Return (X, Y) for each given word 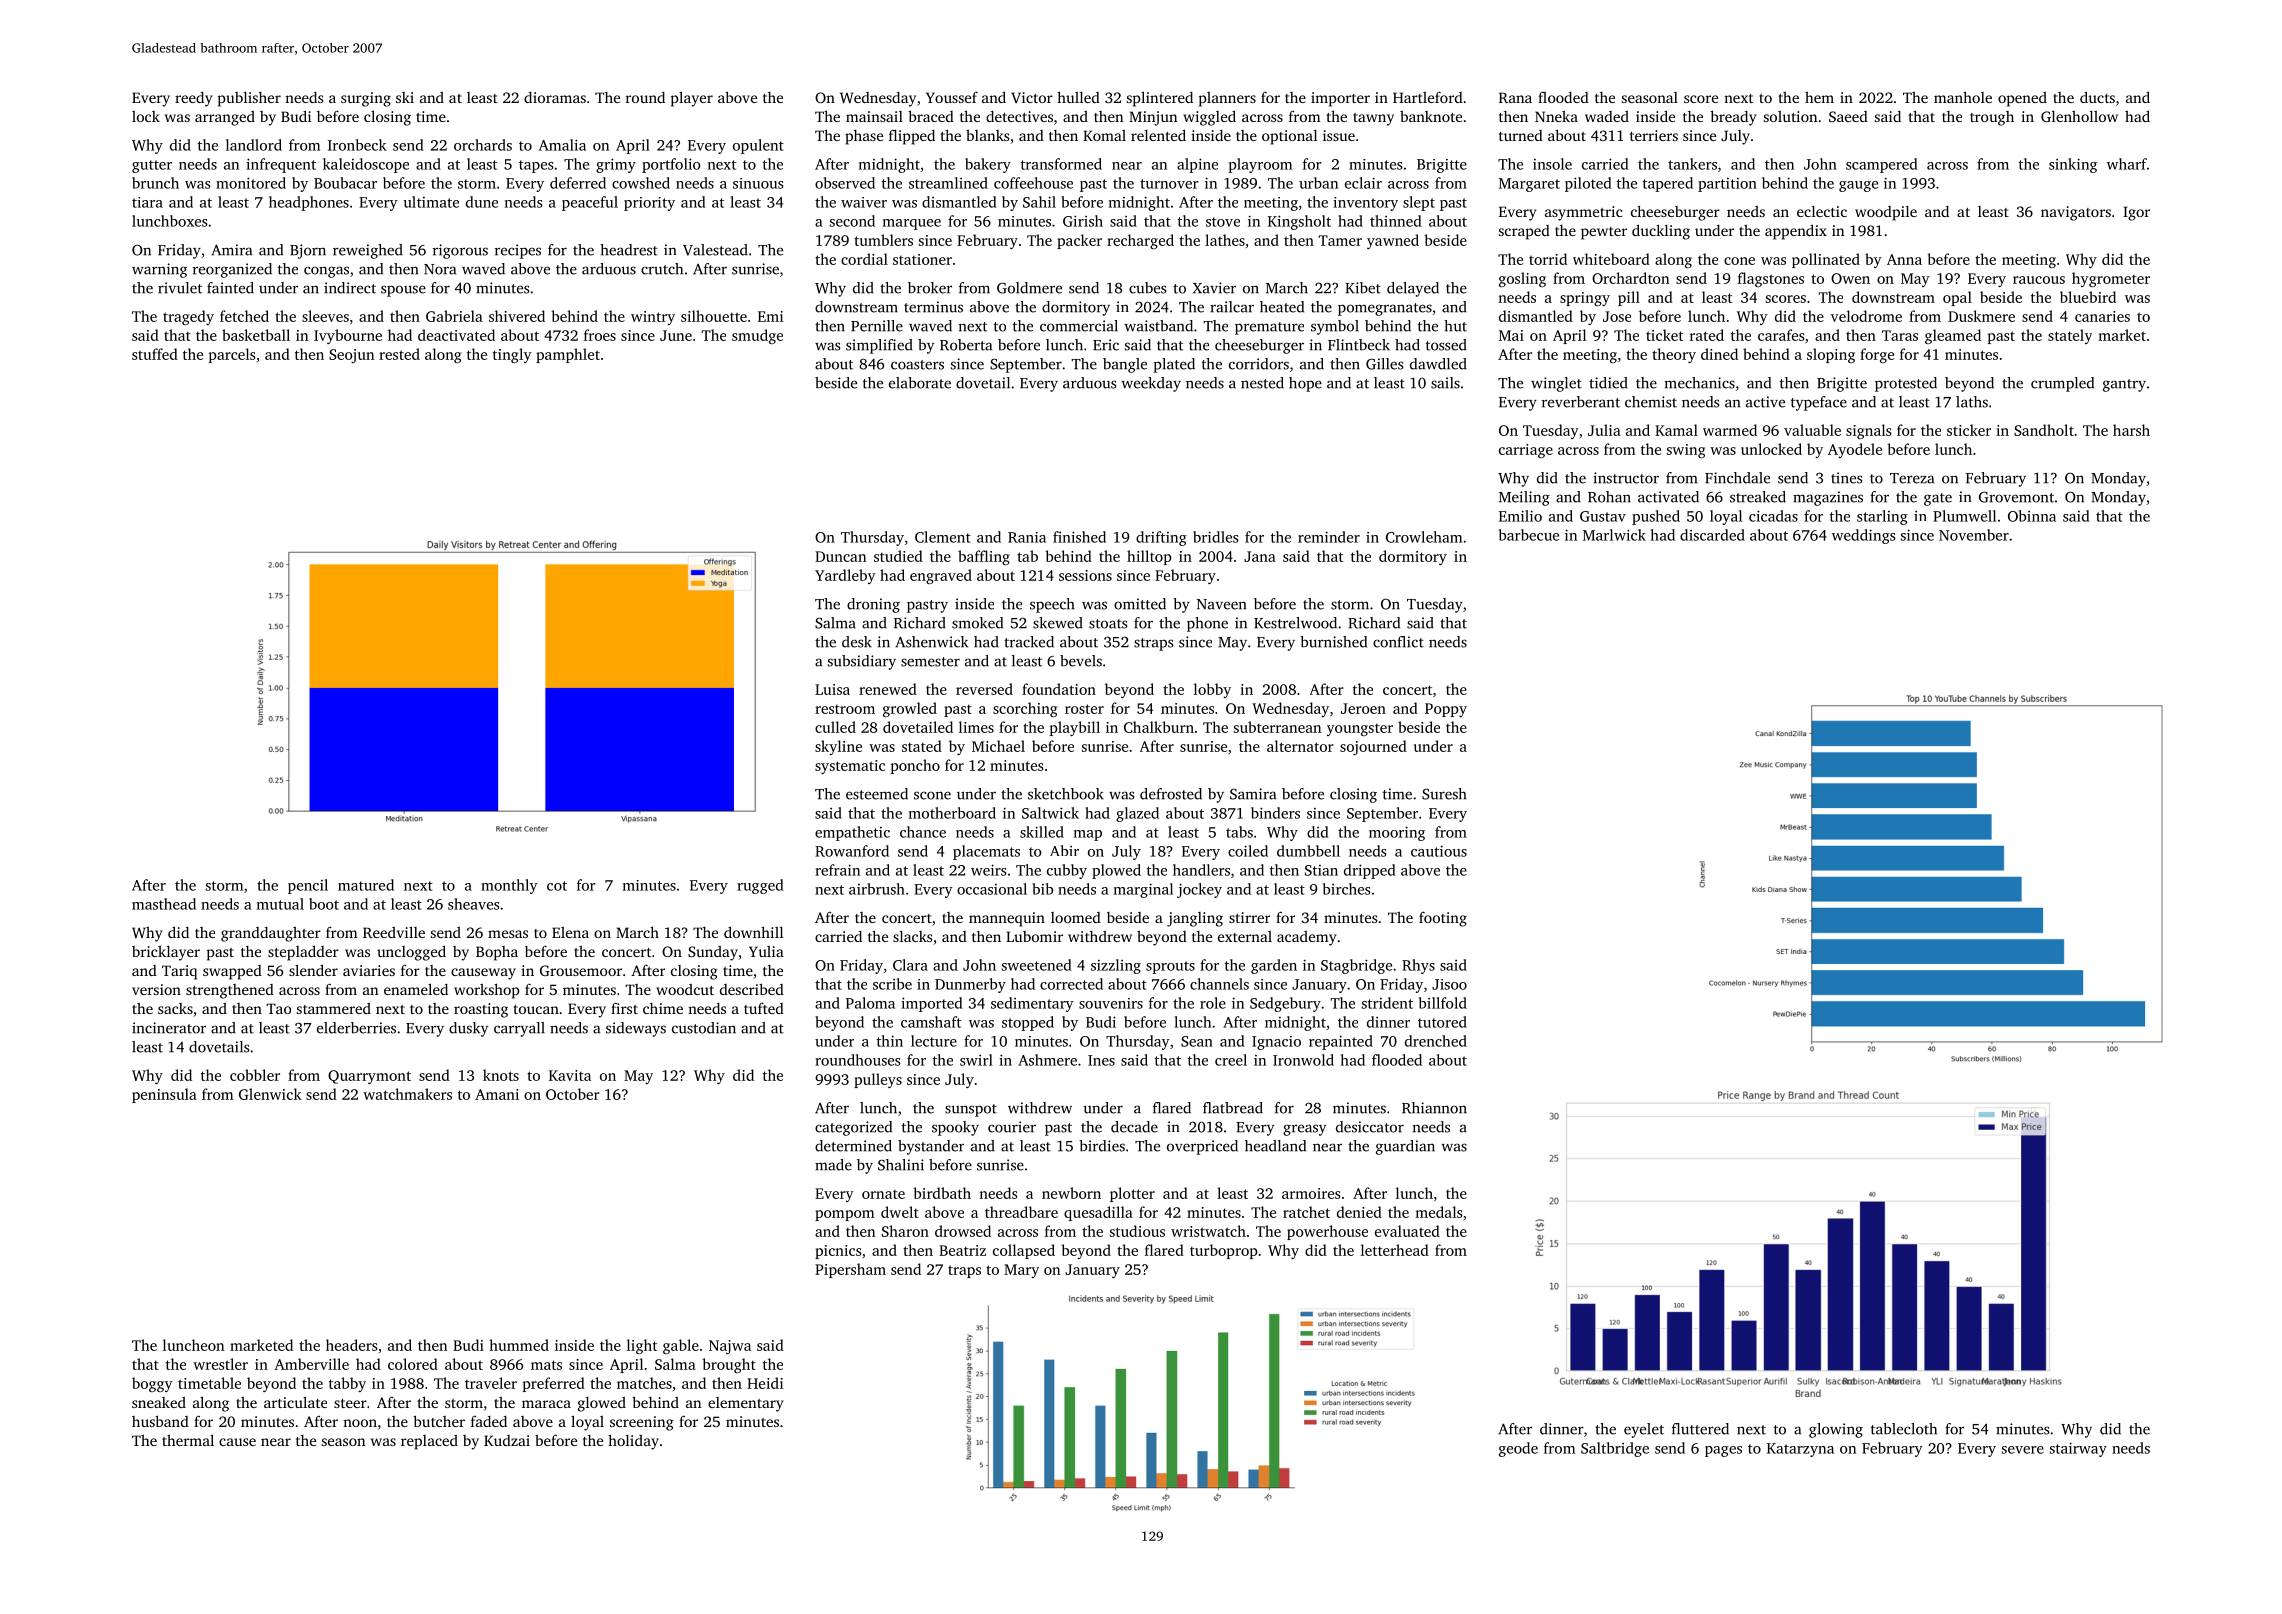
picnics (838, 1252)
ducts (2097, 97)
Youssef (952, 97)
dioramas (555, 97)
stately (2070, 336)
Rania (1027, 537)
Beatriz (962, 1250)
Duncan (840, 556)
